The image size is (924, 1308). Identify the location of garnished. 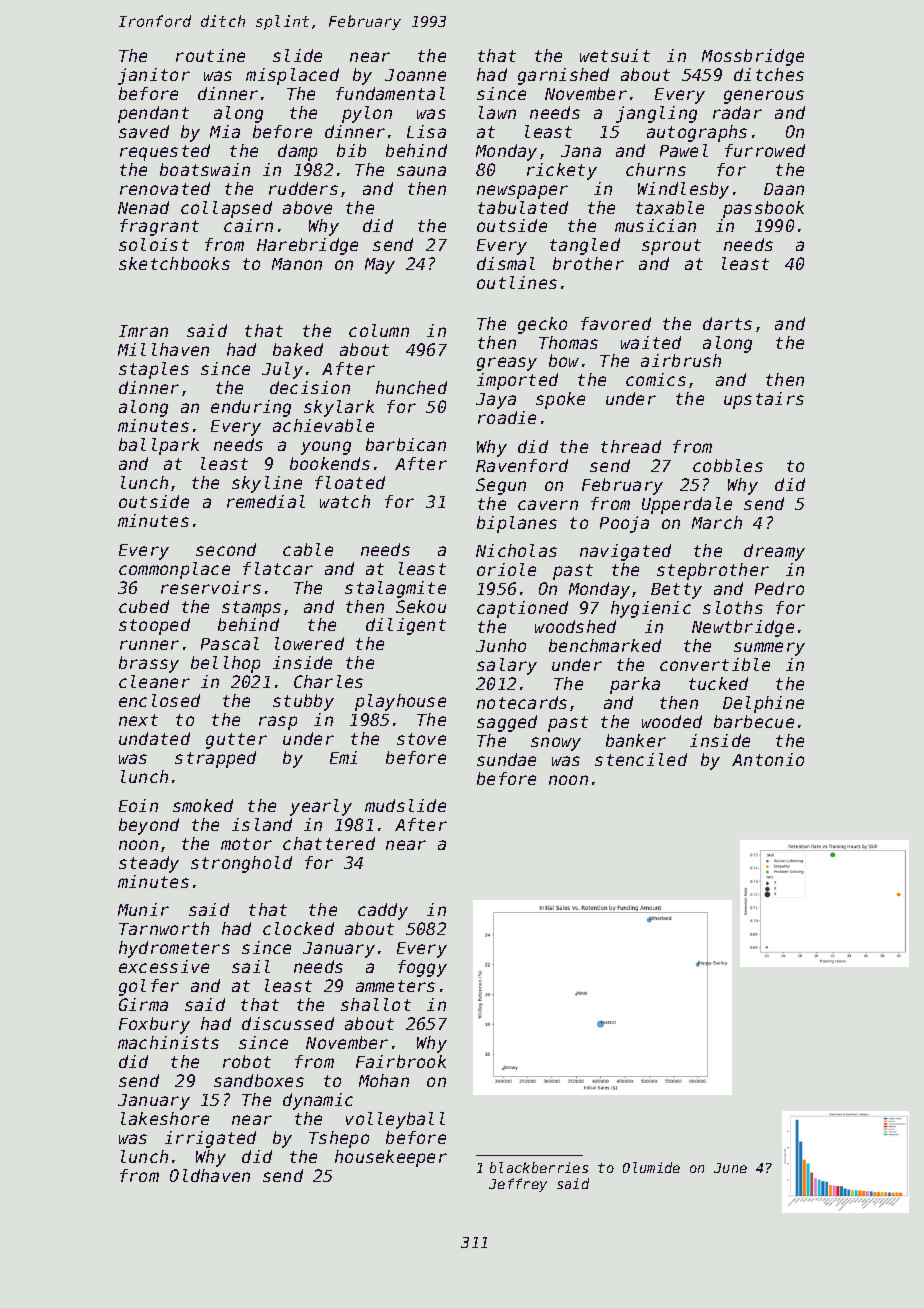
(563, 76).
